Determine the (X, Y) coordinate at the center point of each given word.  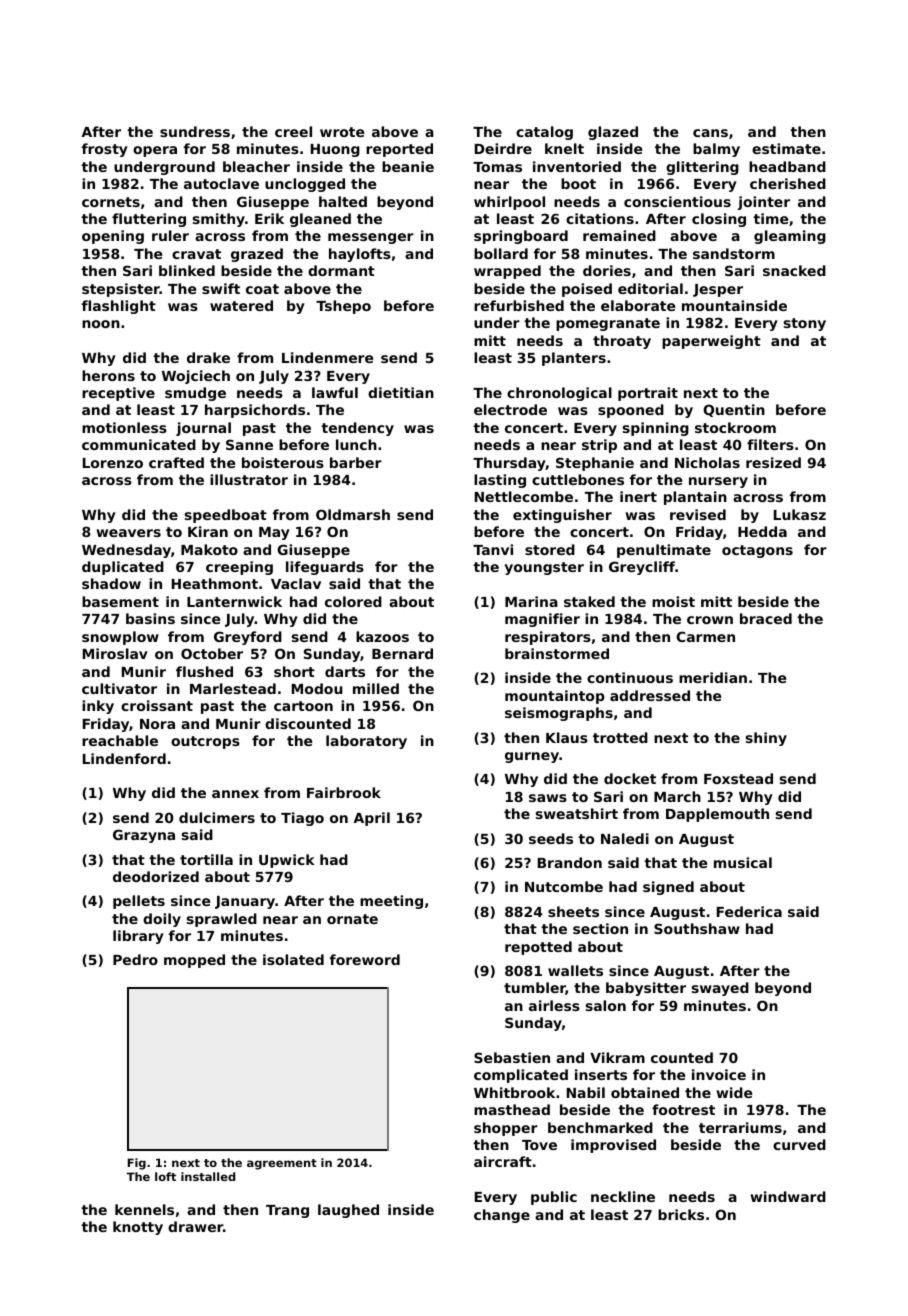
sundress (195, 131)
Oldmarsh (353, 514)
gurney (532, 757)
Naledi (625, 838)
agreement (282, 1164)
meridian (713, 677)
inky (98, 707)
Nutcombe (564, 886)
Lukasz (800, 514)
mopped (194, 961)
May (274, 533)
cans (710, 133)
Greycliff (642, 568)
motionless (124, 427)
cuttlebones (578, 479)
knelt (564, 148)
